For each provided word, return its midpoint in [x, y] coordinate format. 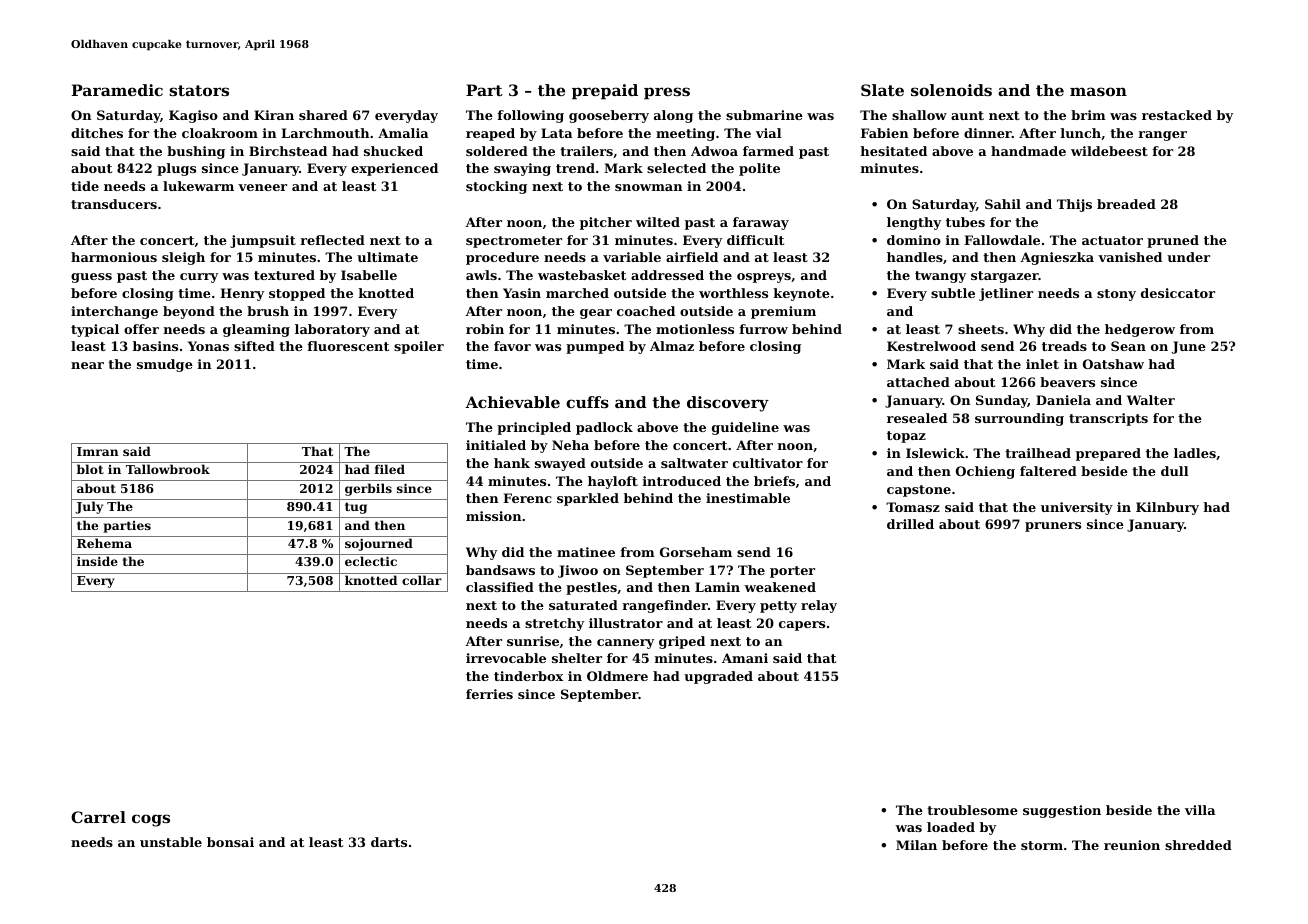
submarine [764, 115]
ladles [1195, 453]
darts [389, 842]
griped [682, 642]
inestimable [748, 498]
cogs [151, 820]
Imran [98, 451]
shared [323, 115]
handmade [1028, 151]
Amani [745, 658]
